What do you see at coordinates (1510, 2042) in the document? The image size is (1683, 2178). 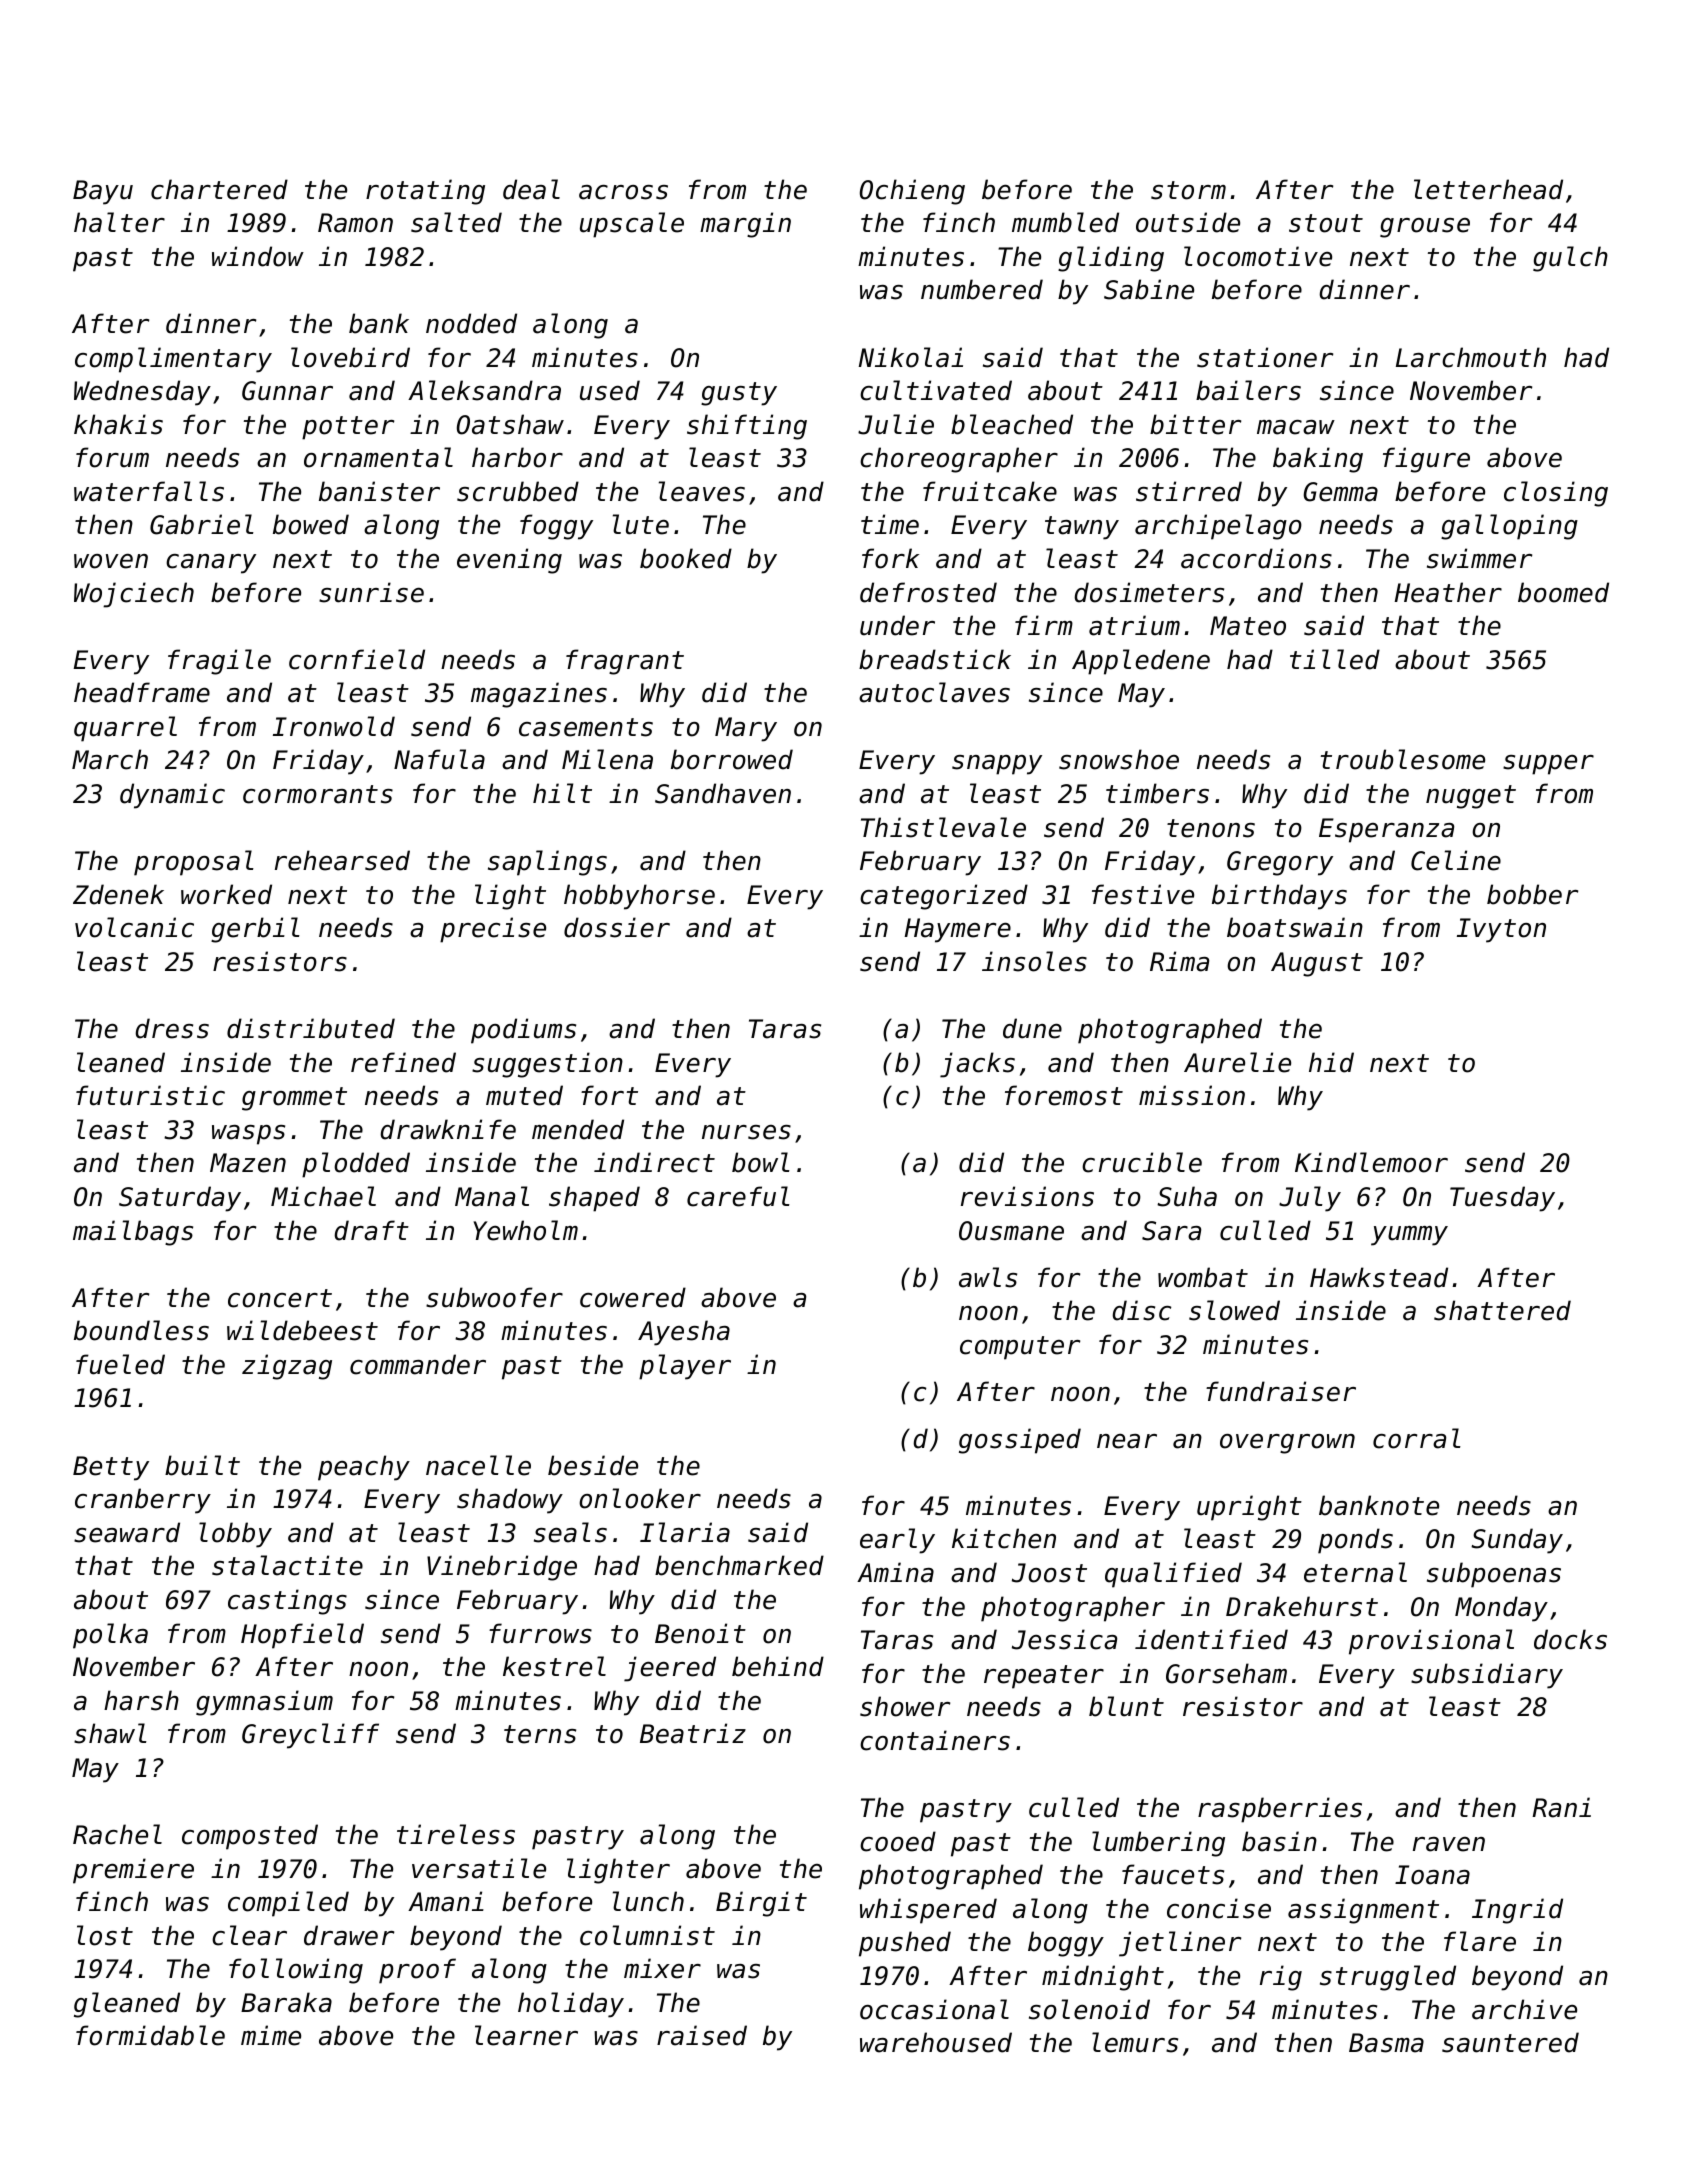 I see `sauntered` at bounding box center [1510, 2042].
